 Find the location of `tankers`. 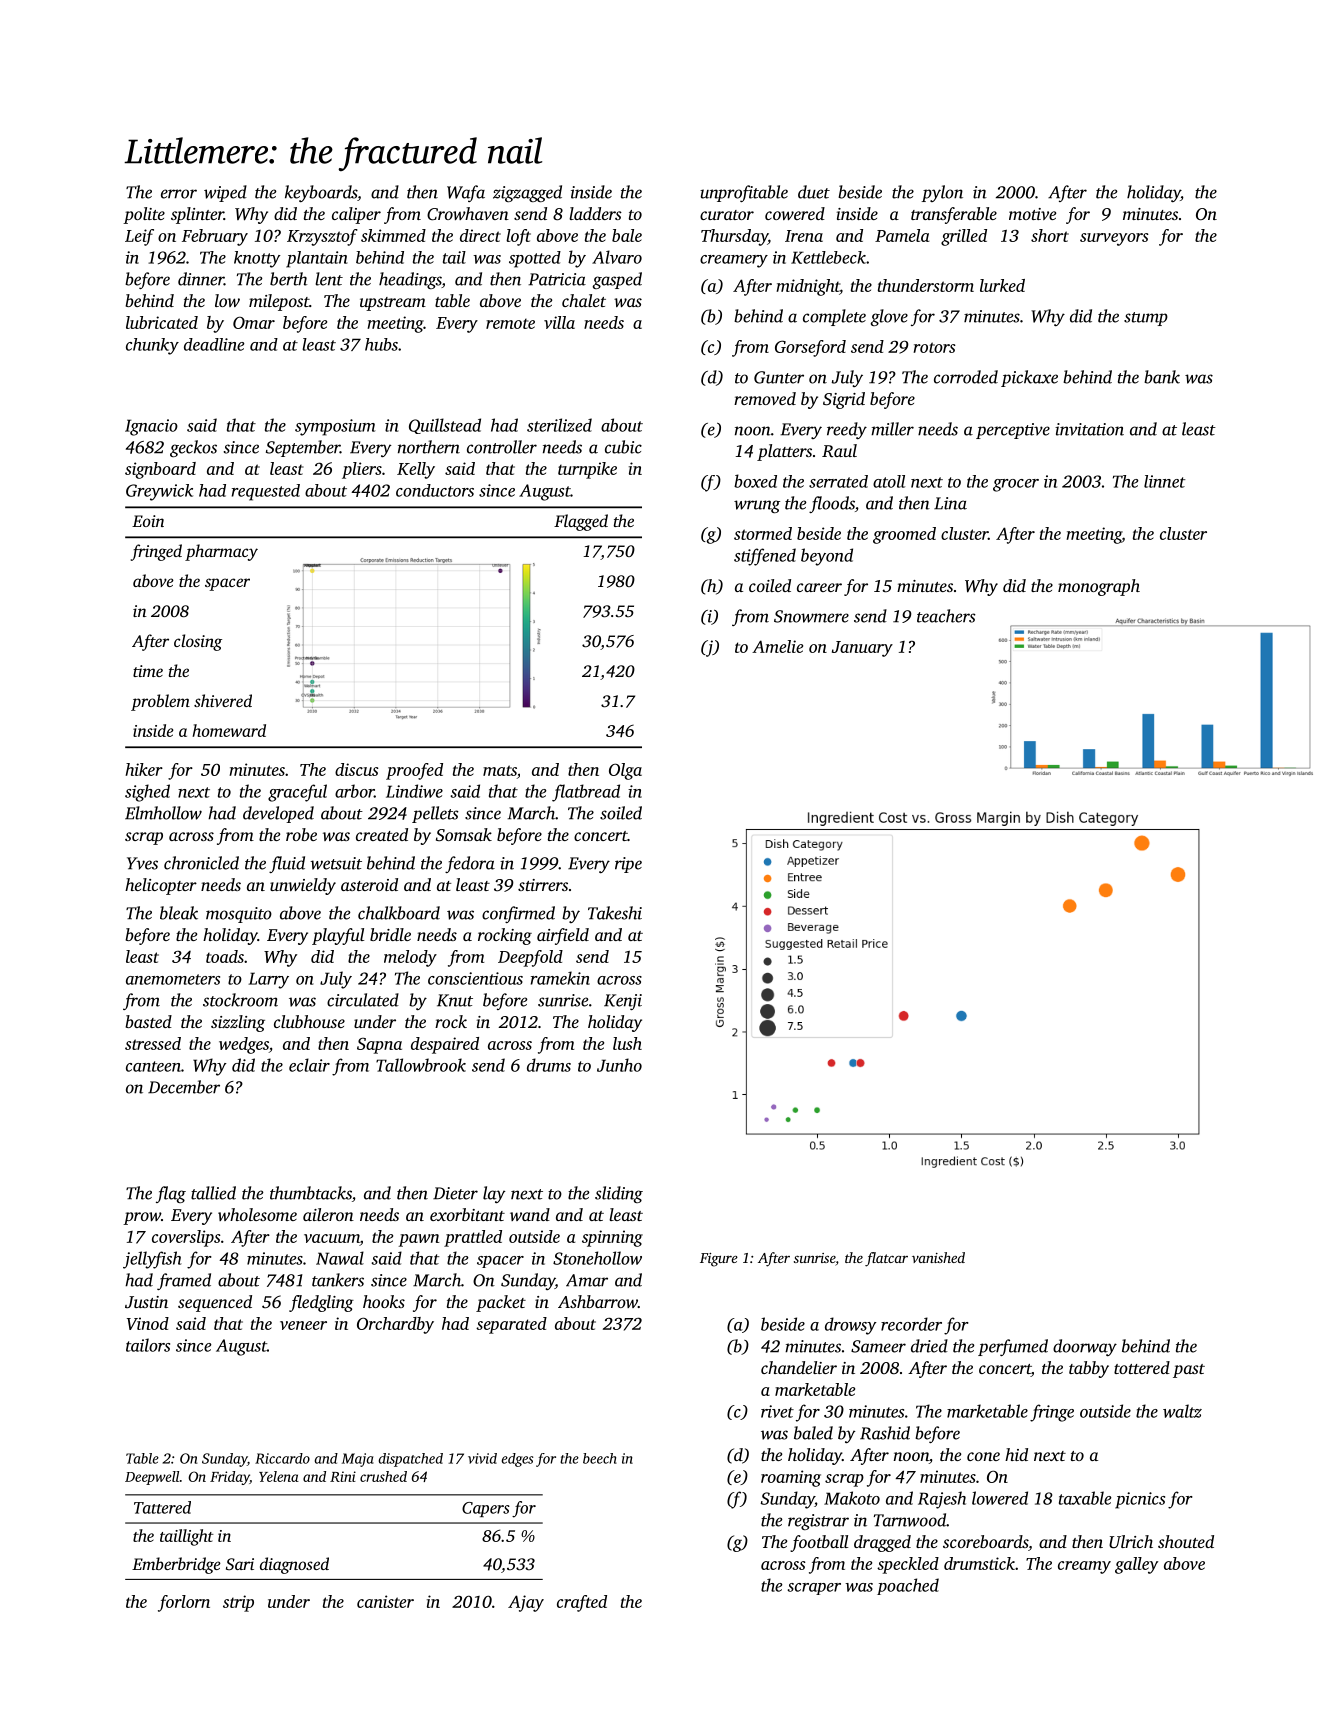

tankers is located at coordinates (338, 1280).
